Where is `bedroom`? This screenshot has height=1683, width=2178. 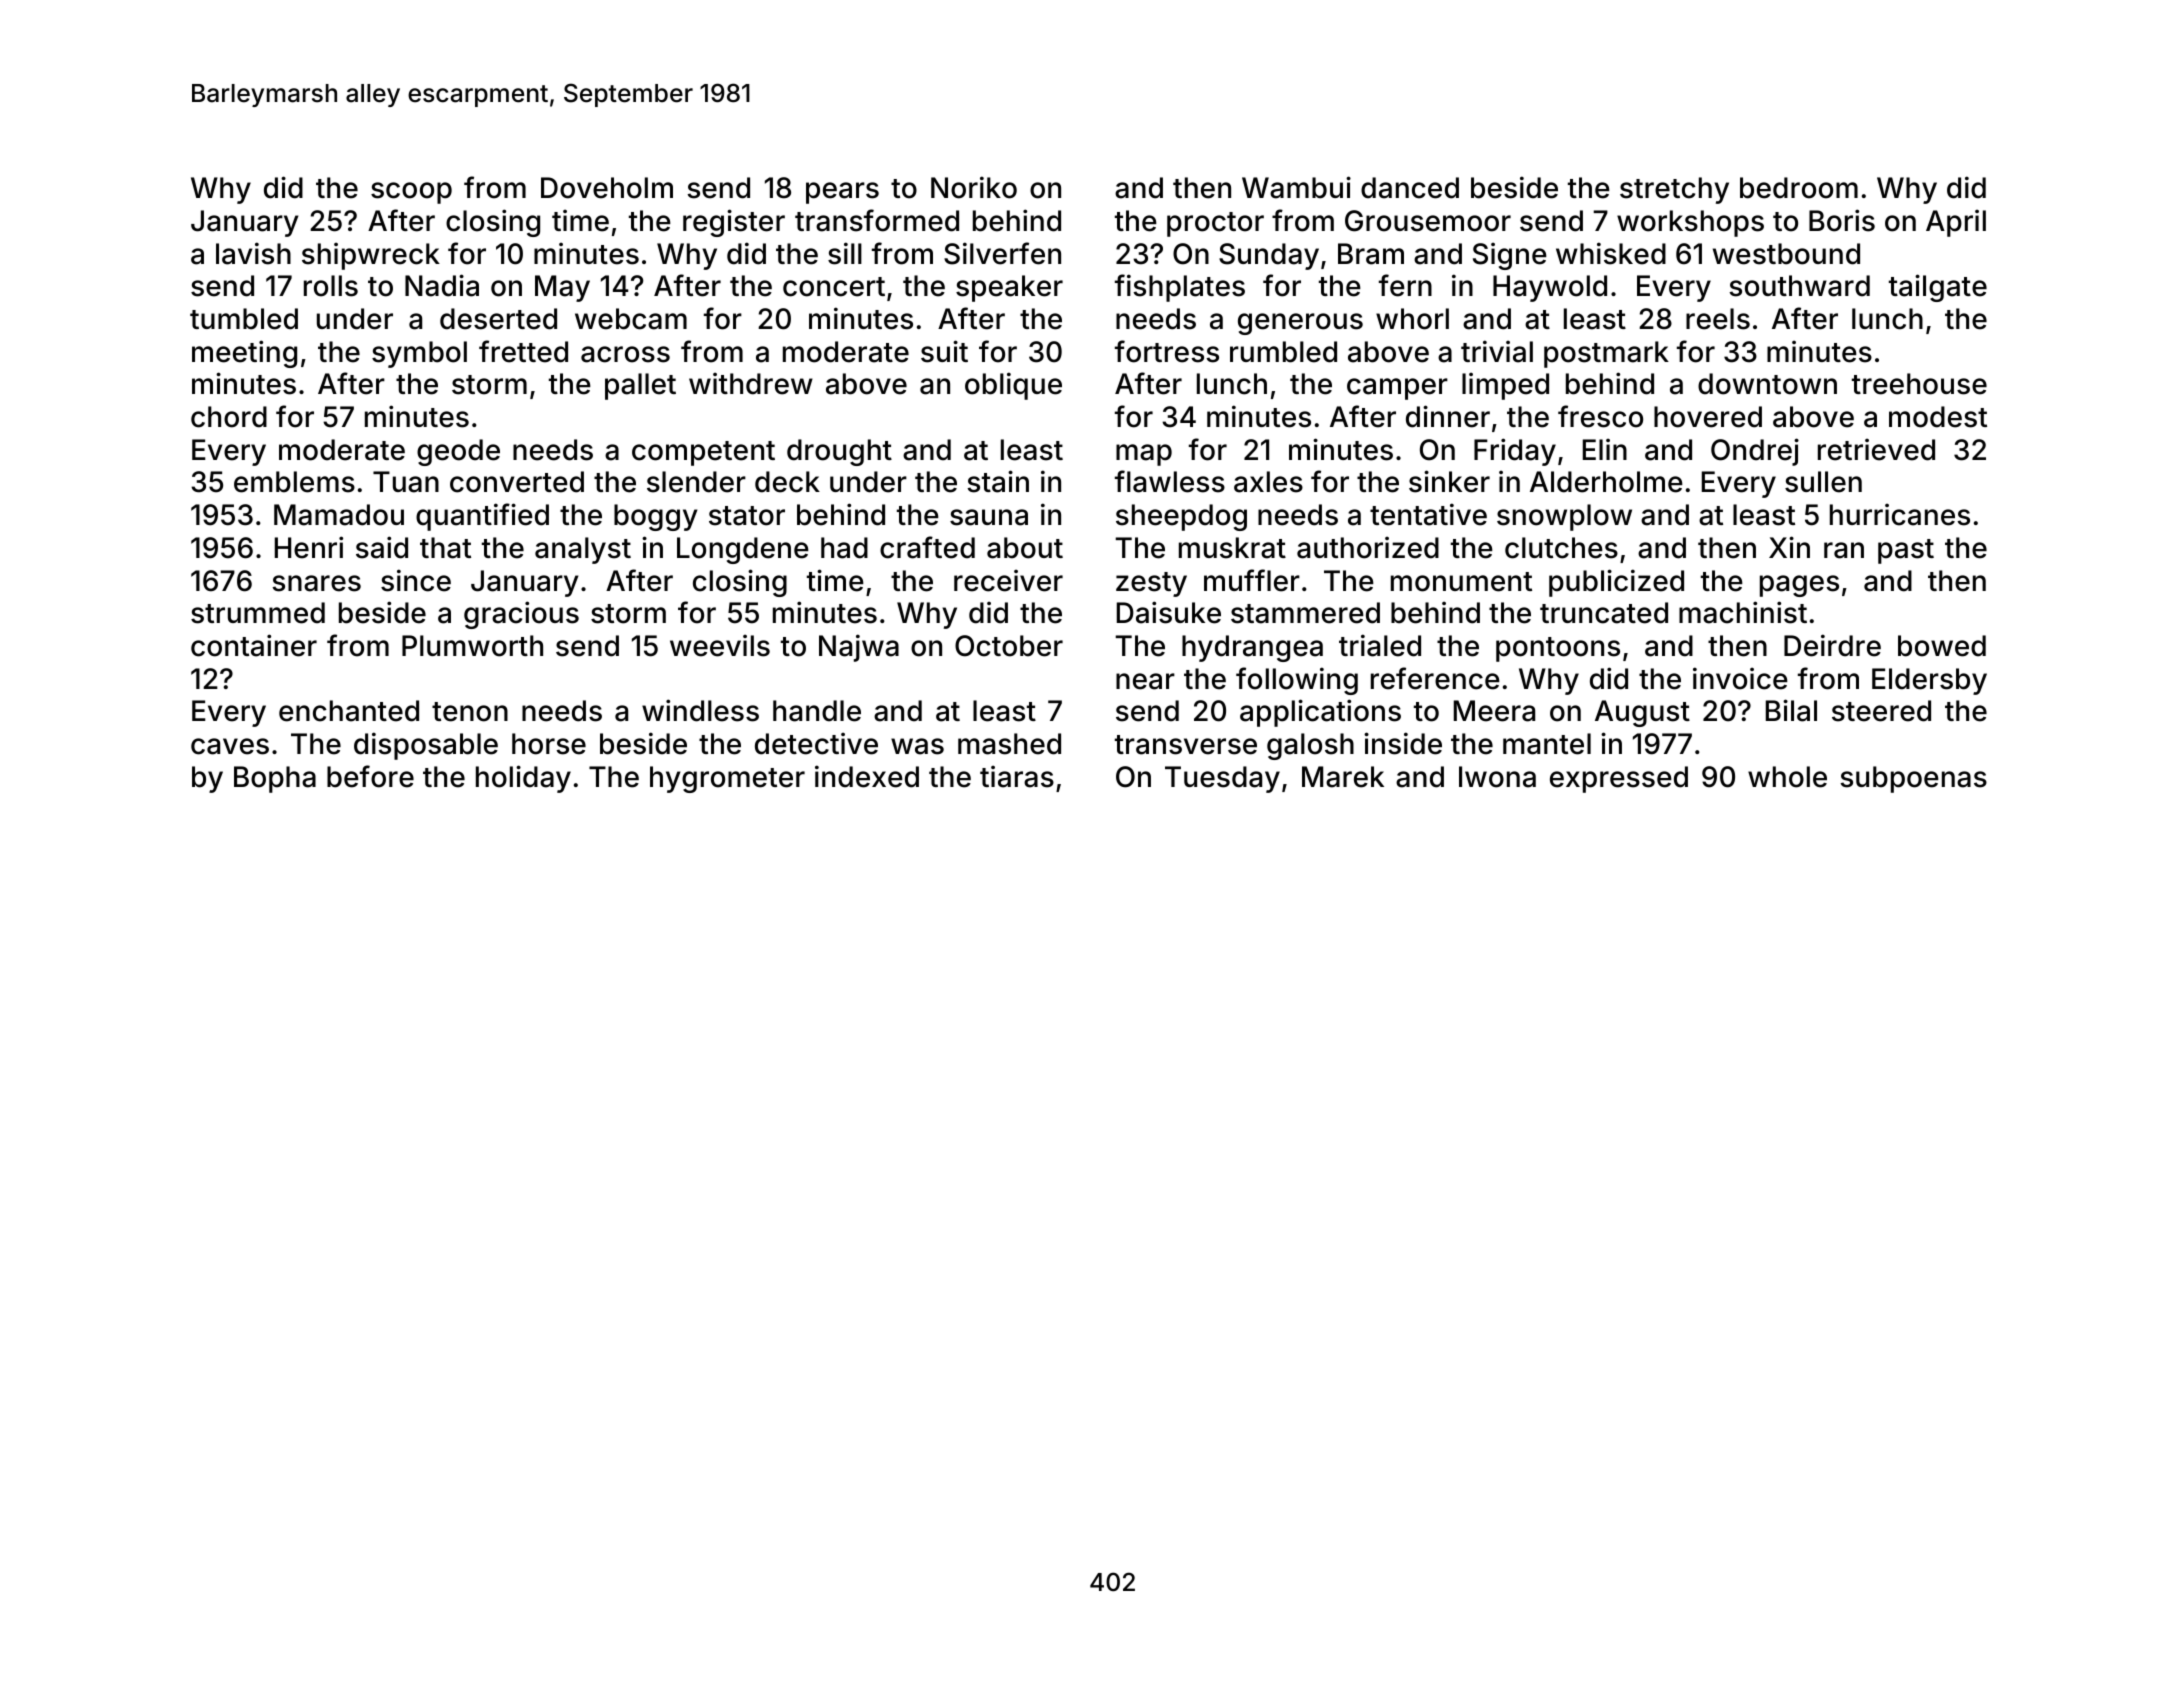 bedroom is located at coordinates (1799, 188).
